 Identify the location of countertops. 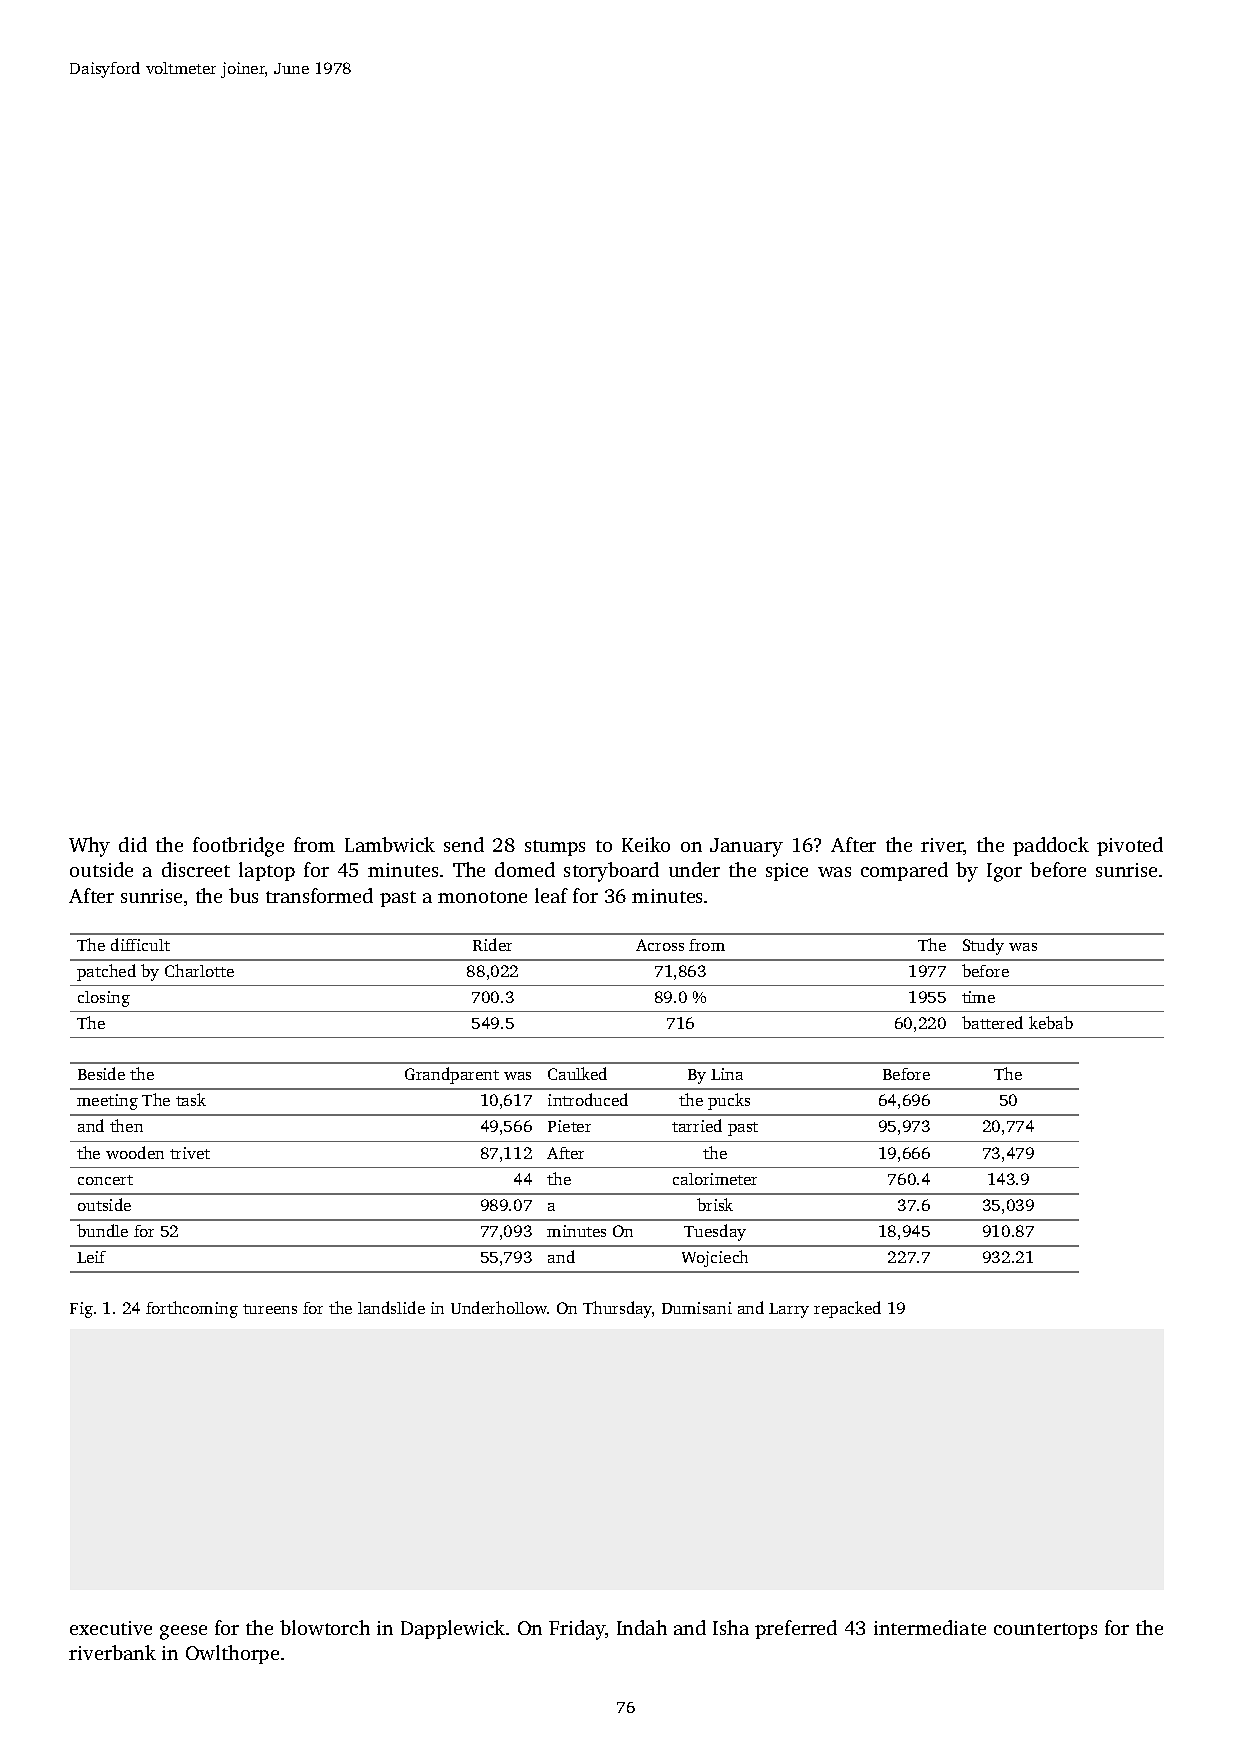
(1045, 1631).
